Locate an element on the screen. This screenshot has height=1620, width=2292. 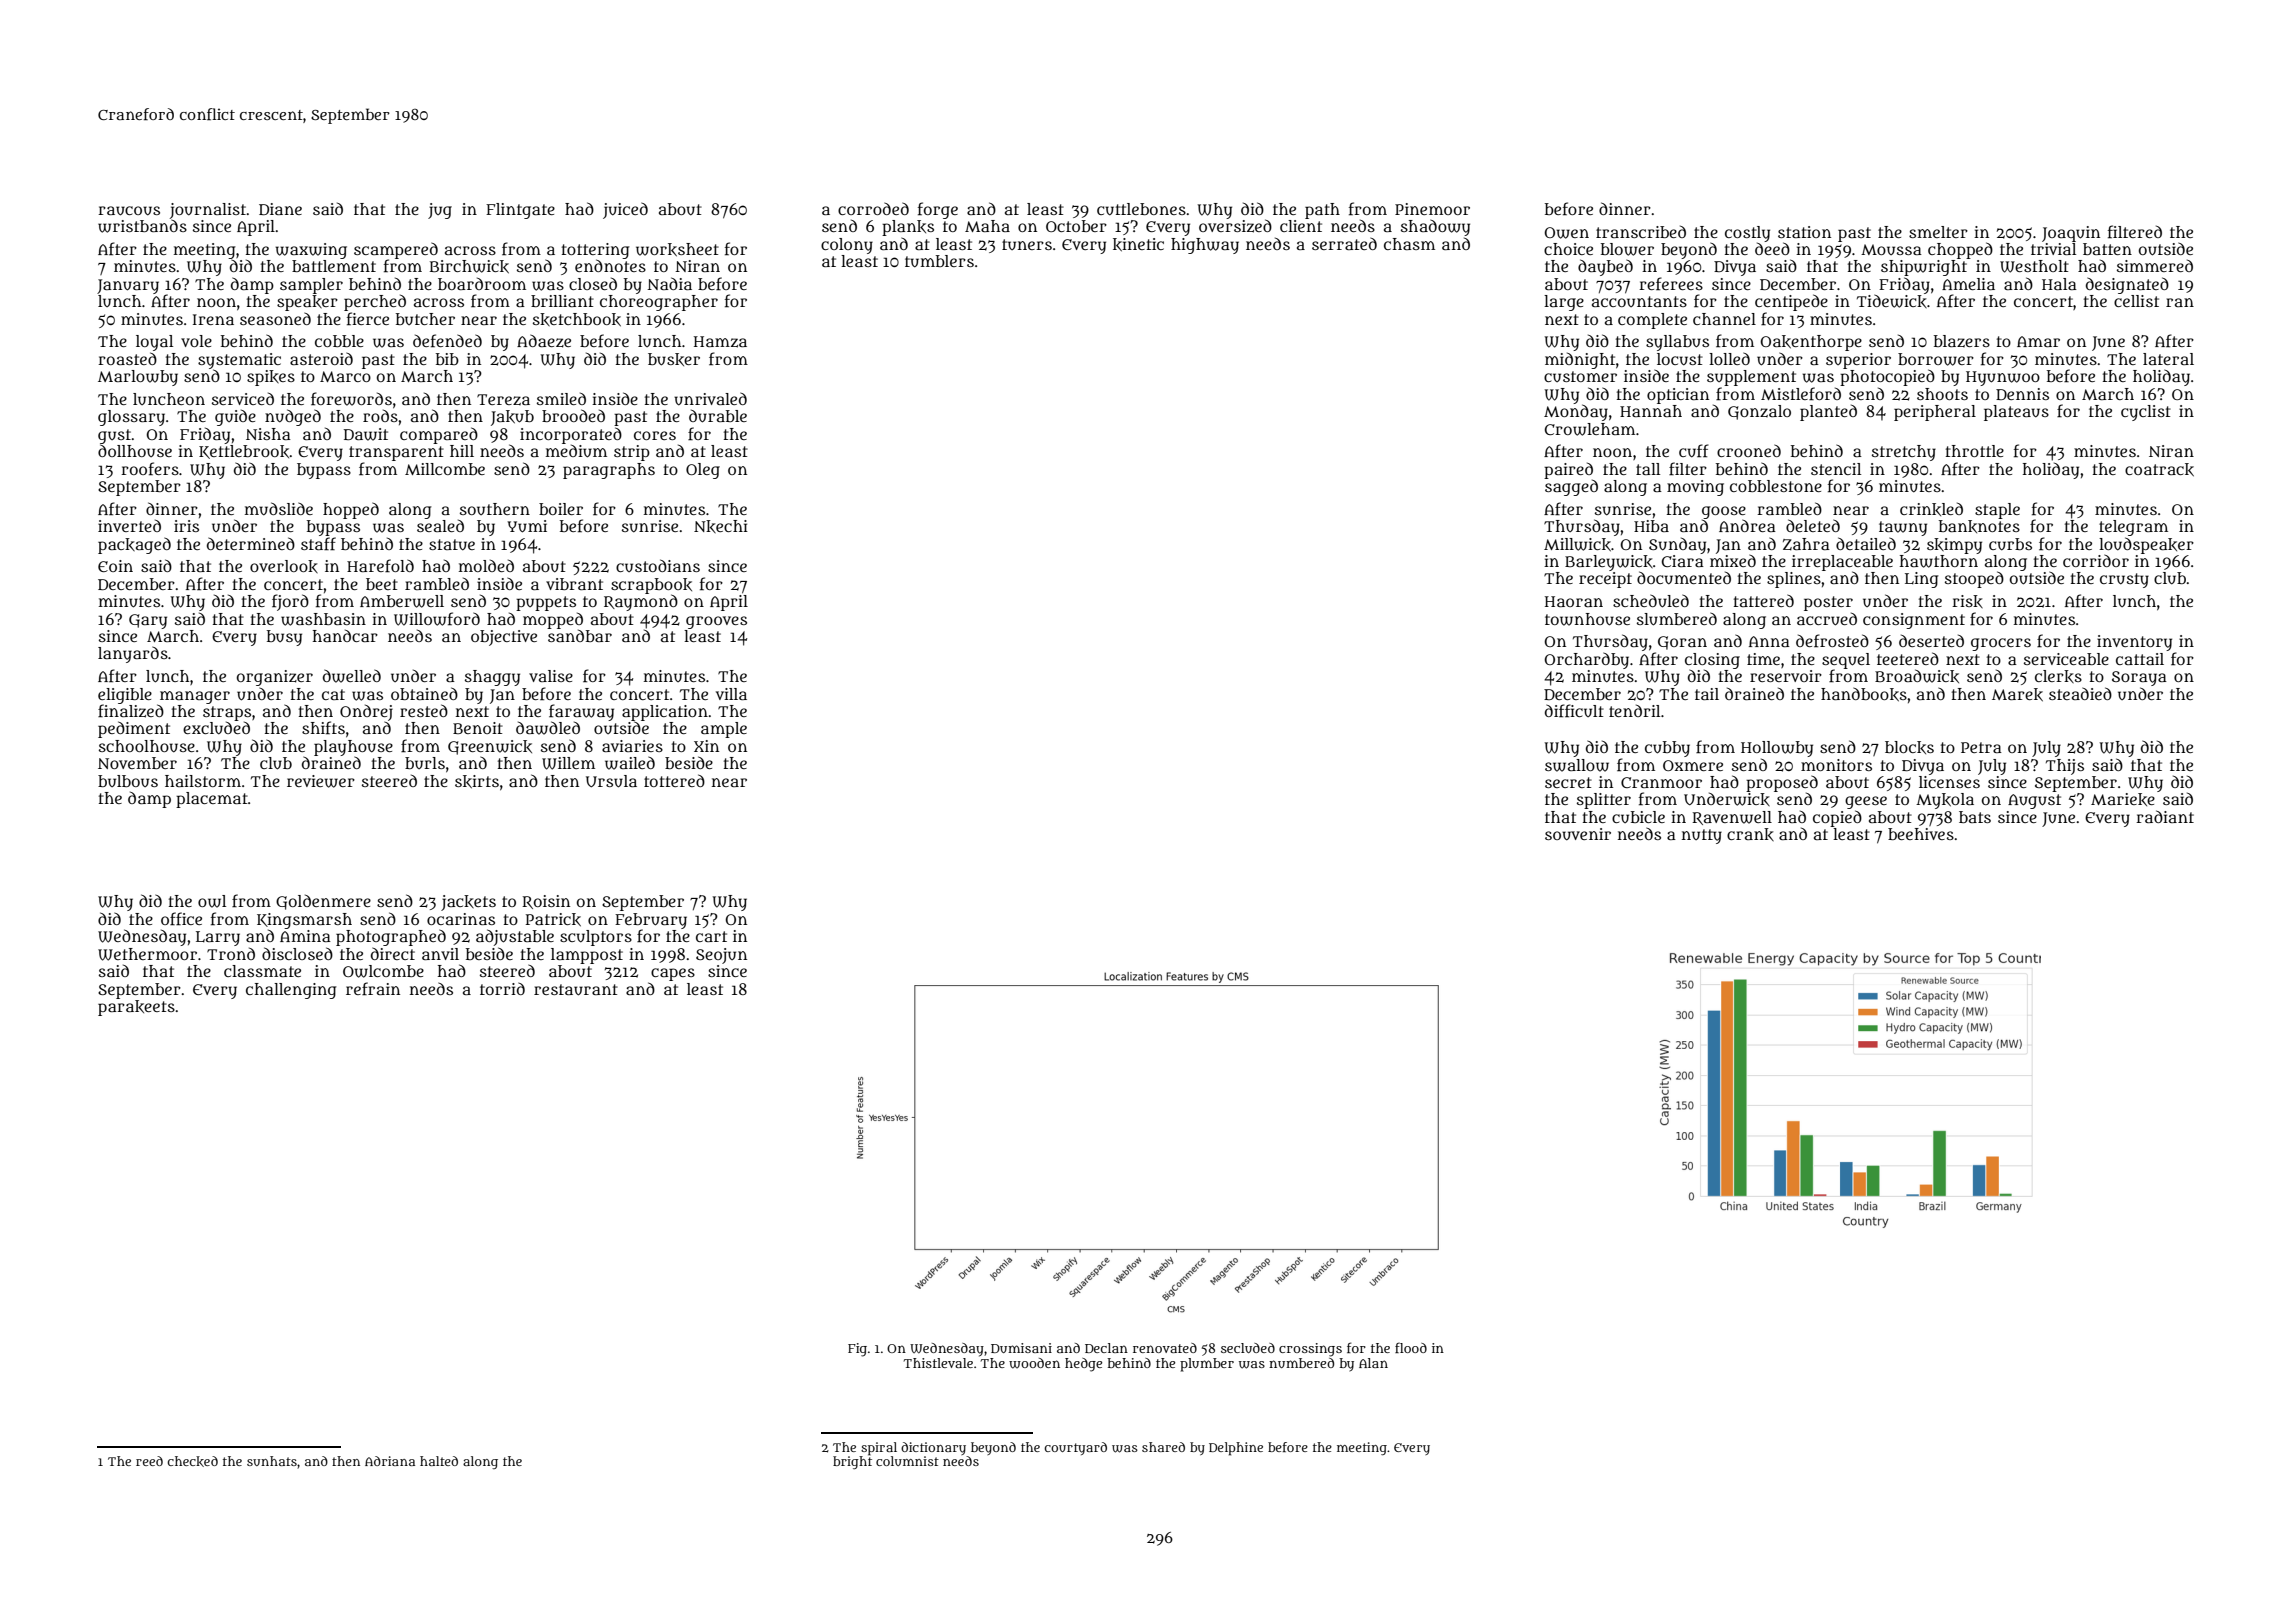
jackets is located at coordinates (468, 903).
